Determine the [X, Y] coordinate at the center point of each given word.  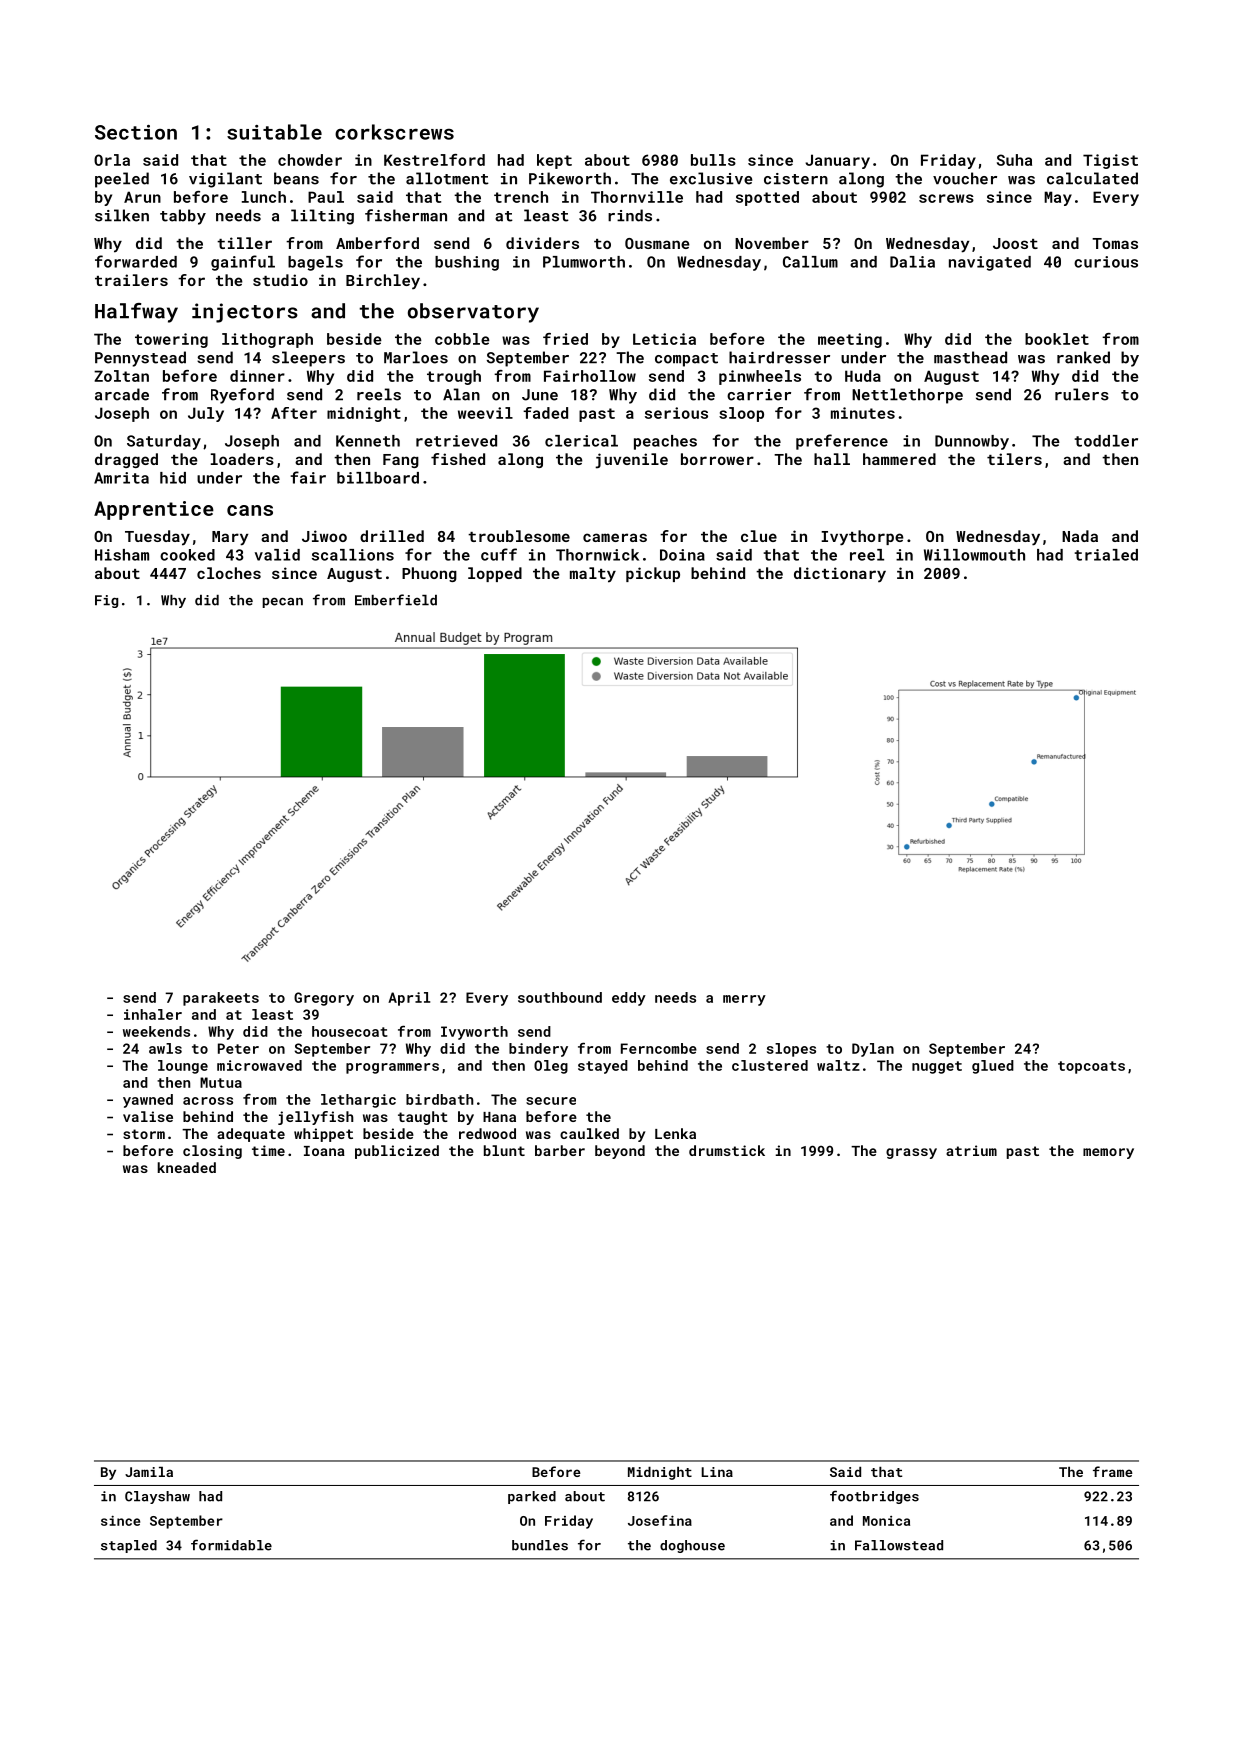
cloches [229, 573]
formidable [231, 1545]
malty [593, 575]
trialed [1106, 555]
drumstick [727, 1150]
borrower [717, 459]
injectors [245, 313]
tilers [1014, 459]
